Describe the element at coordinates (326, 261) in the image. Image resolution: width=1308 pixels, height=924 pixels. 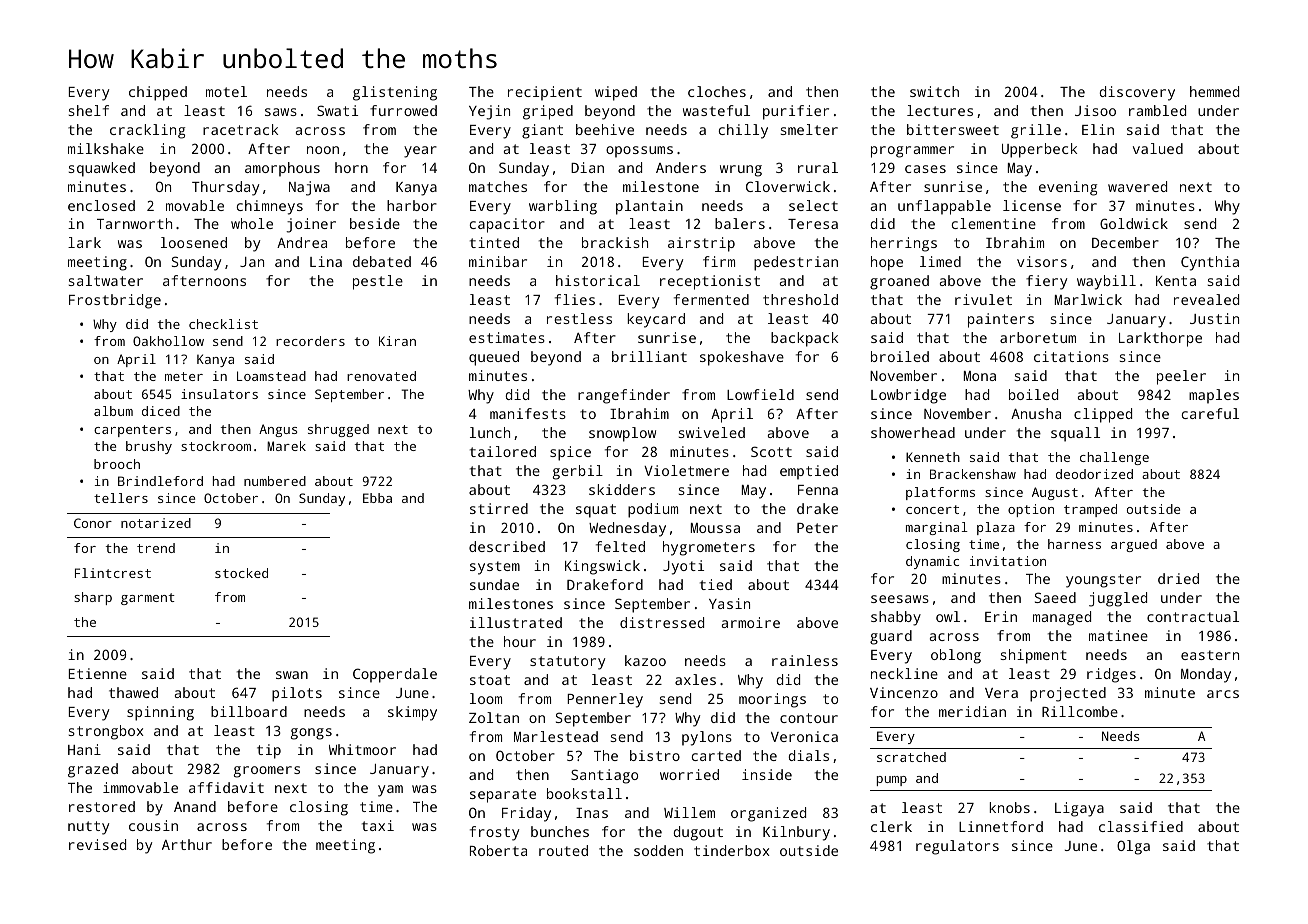
I see `Lina` at that location.
